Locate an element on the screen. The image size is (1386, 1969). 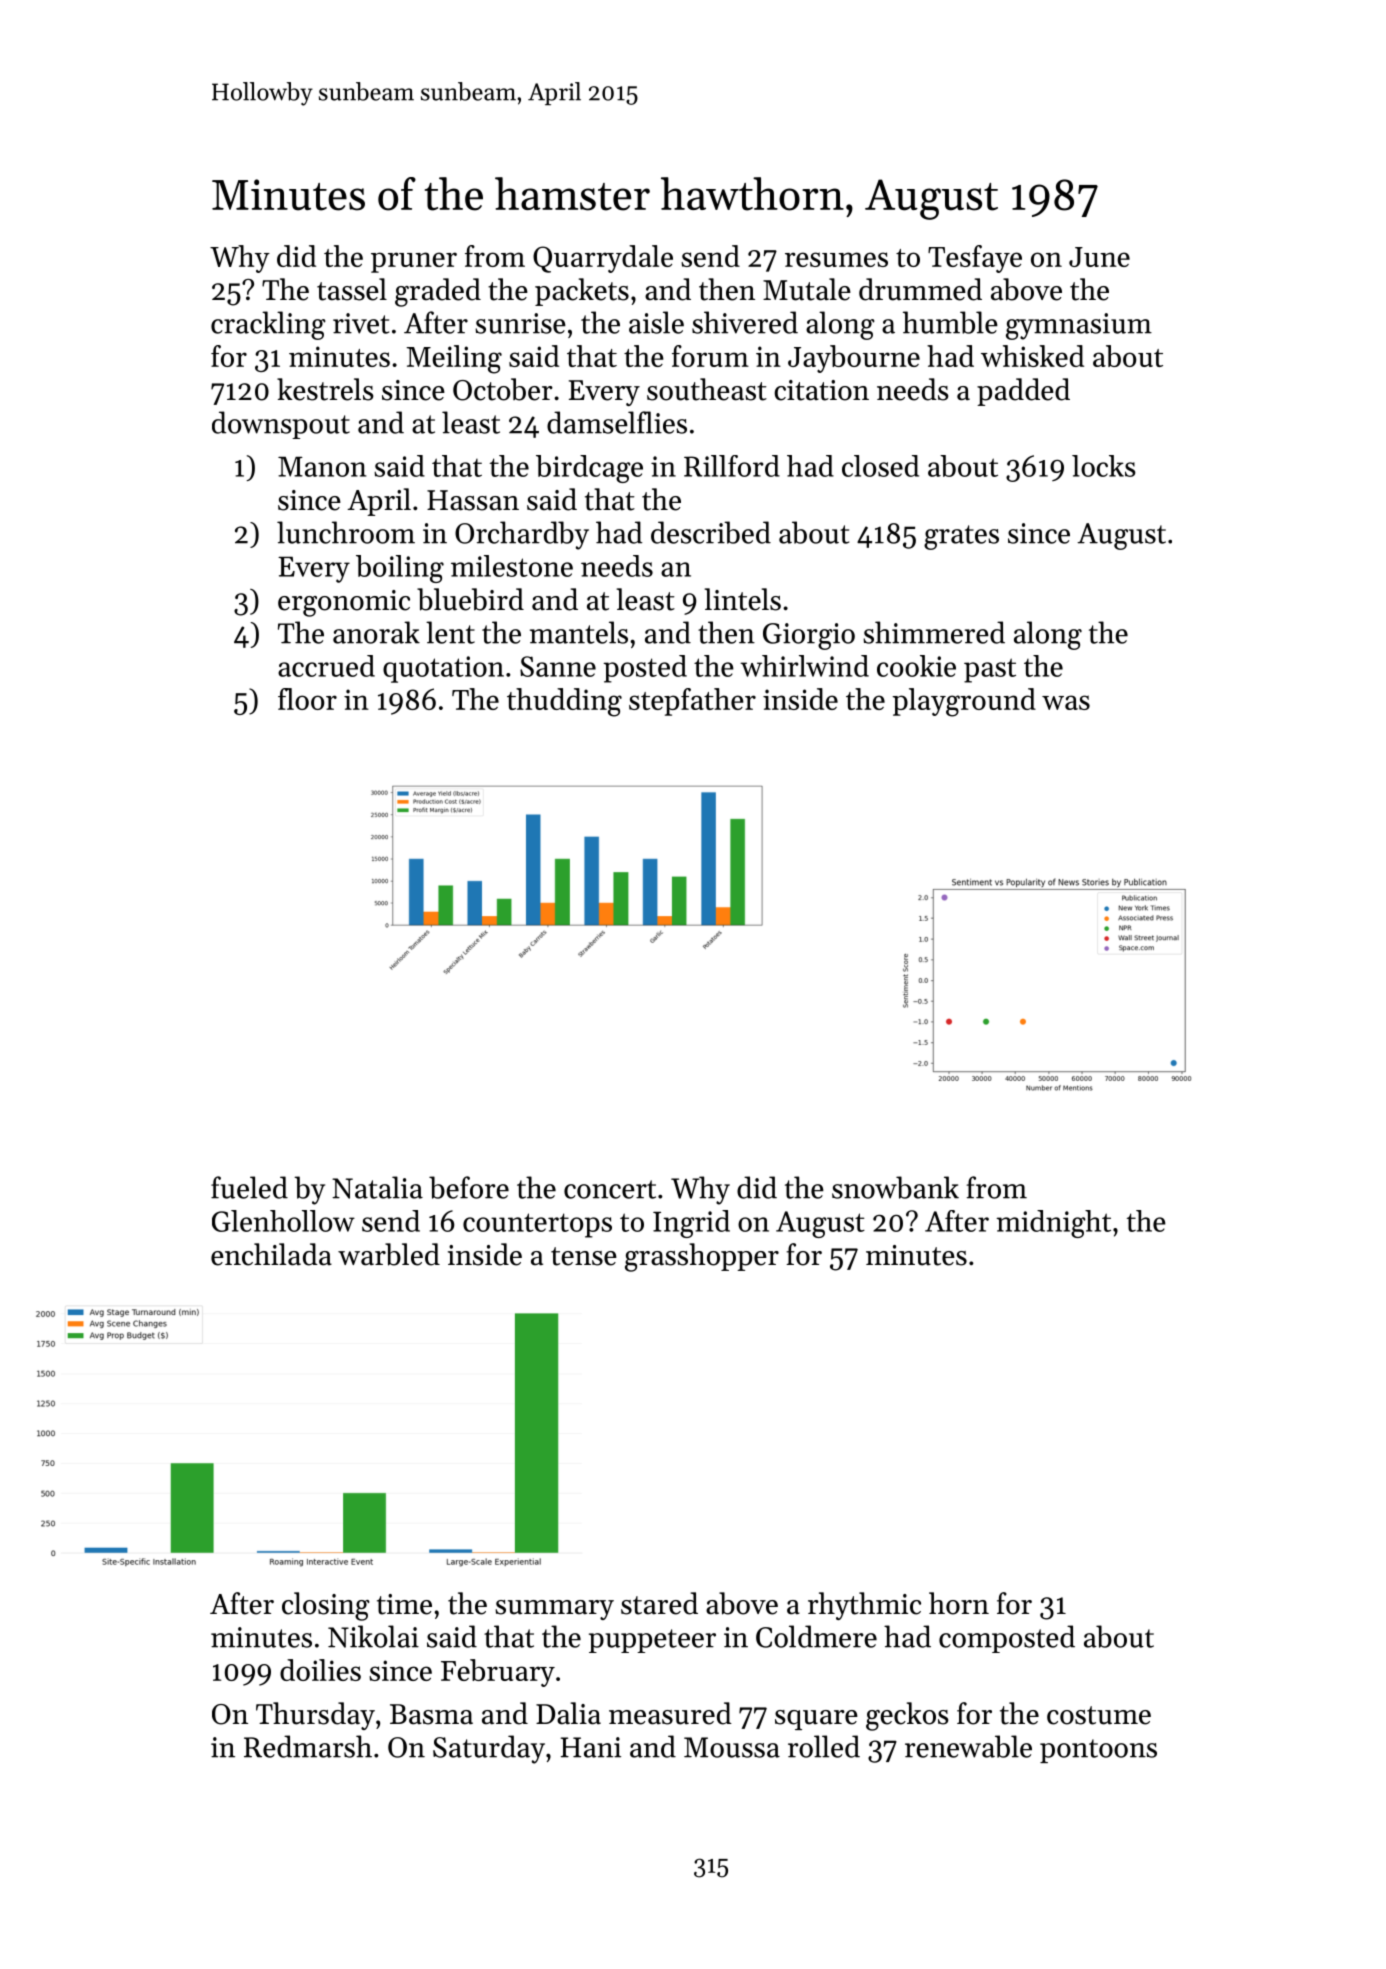
enchilada is located at coordinates (271, 1254).
